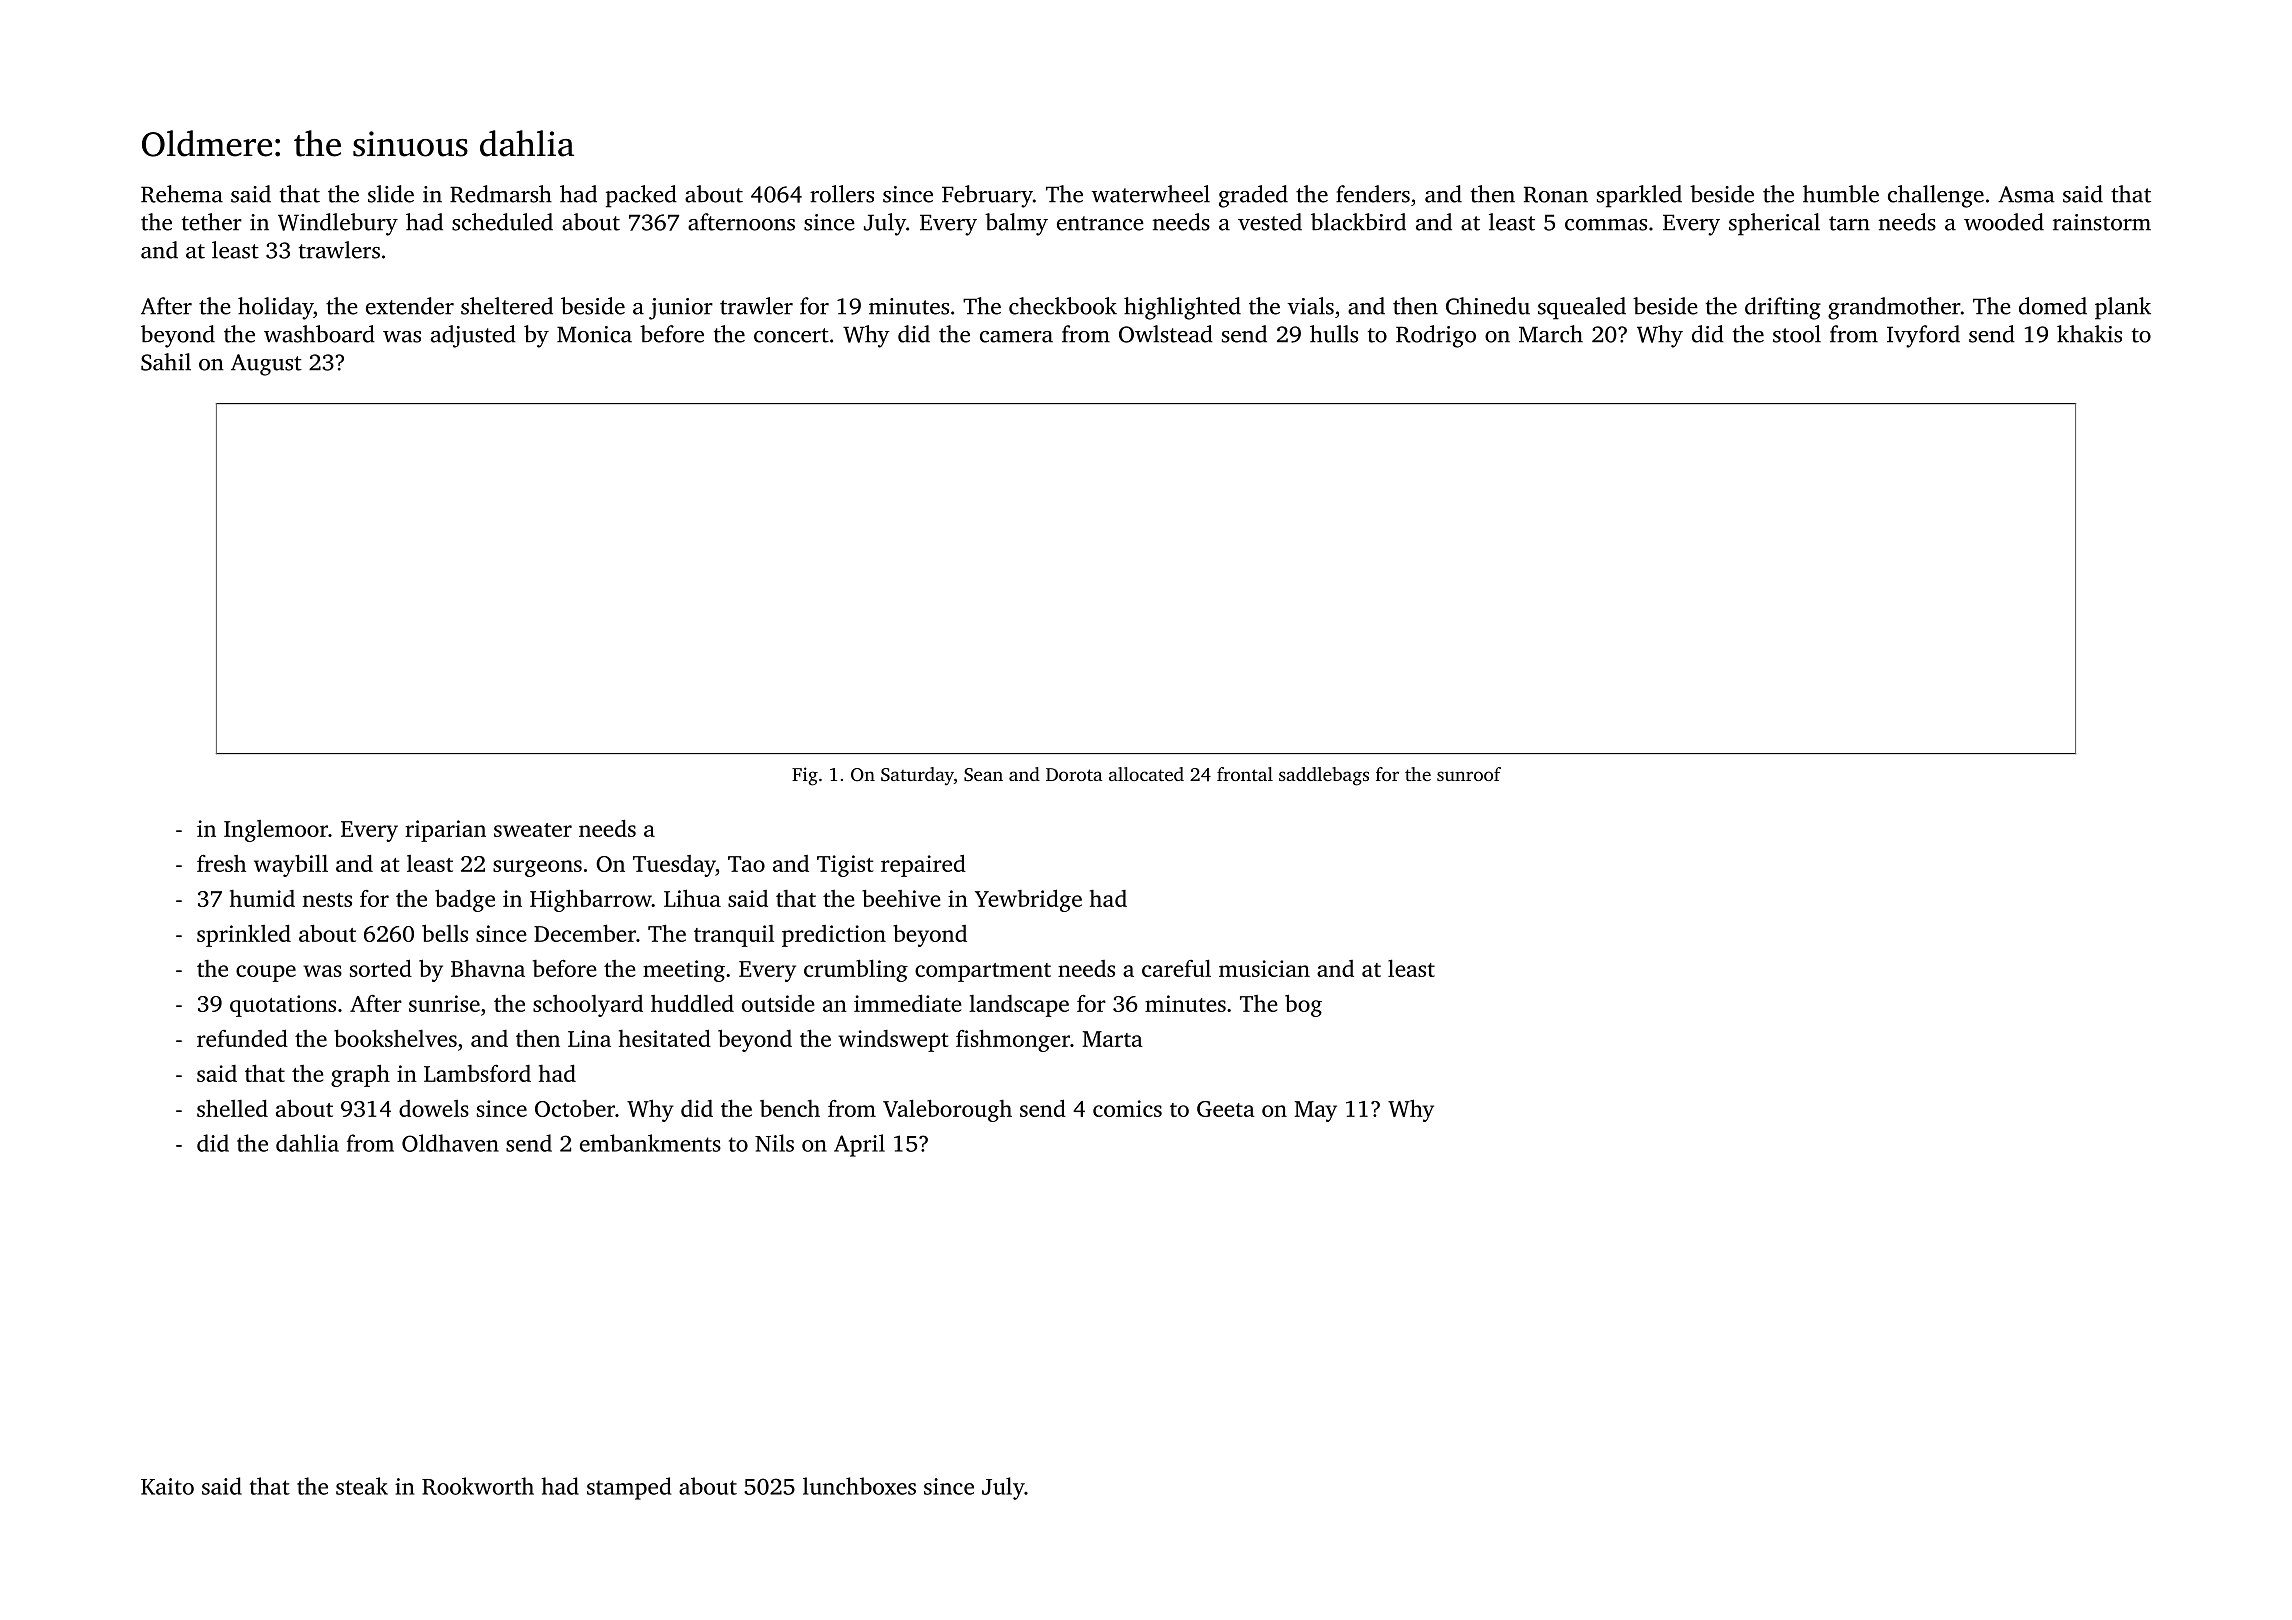  I want to click on lunchboxes, so click(859, 1486).
